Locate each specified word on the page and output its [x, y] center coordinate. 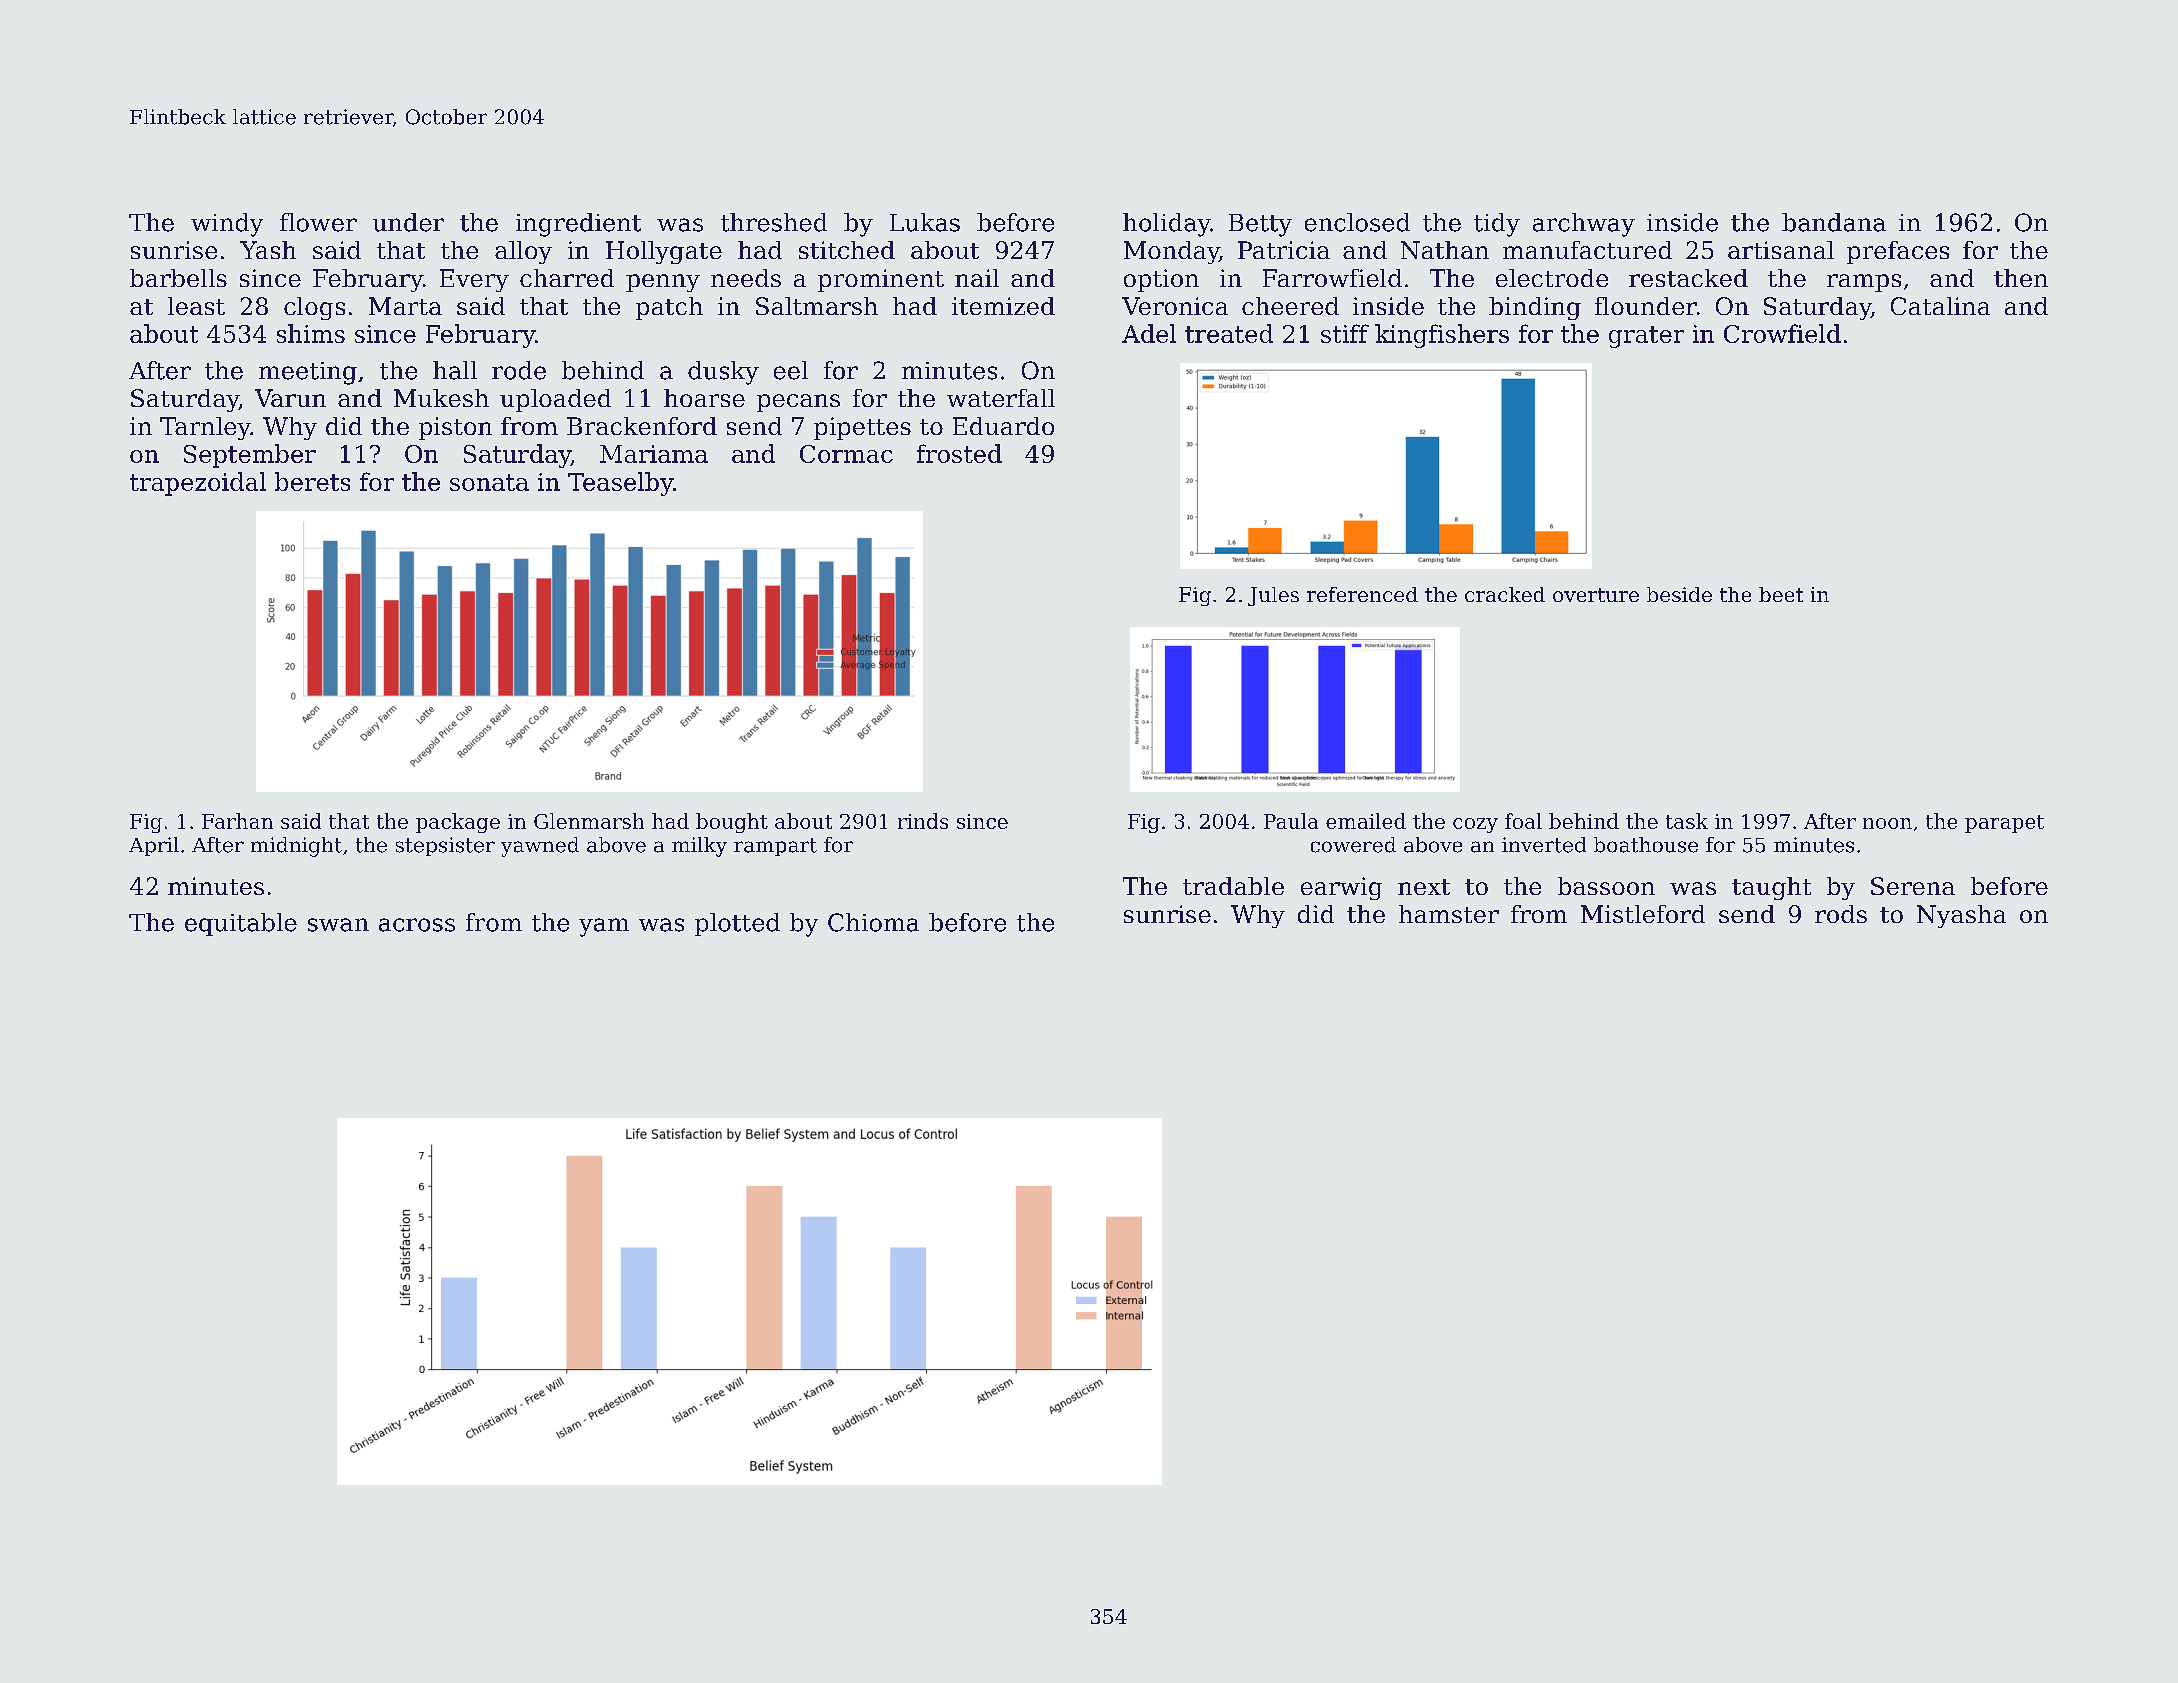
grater [1646, 337]
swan [338, 925]
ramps [1864, 283]
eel [791, 370]
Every [474, 280]
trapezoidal [198, 484]
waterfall [1001, 398]
